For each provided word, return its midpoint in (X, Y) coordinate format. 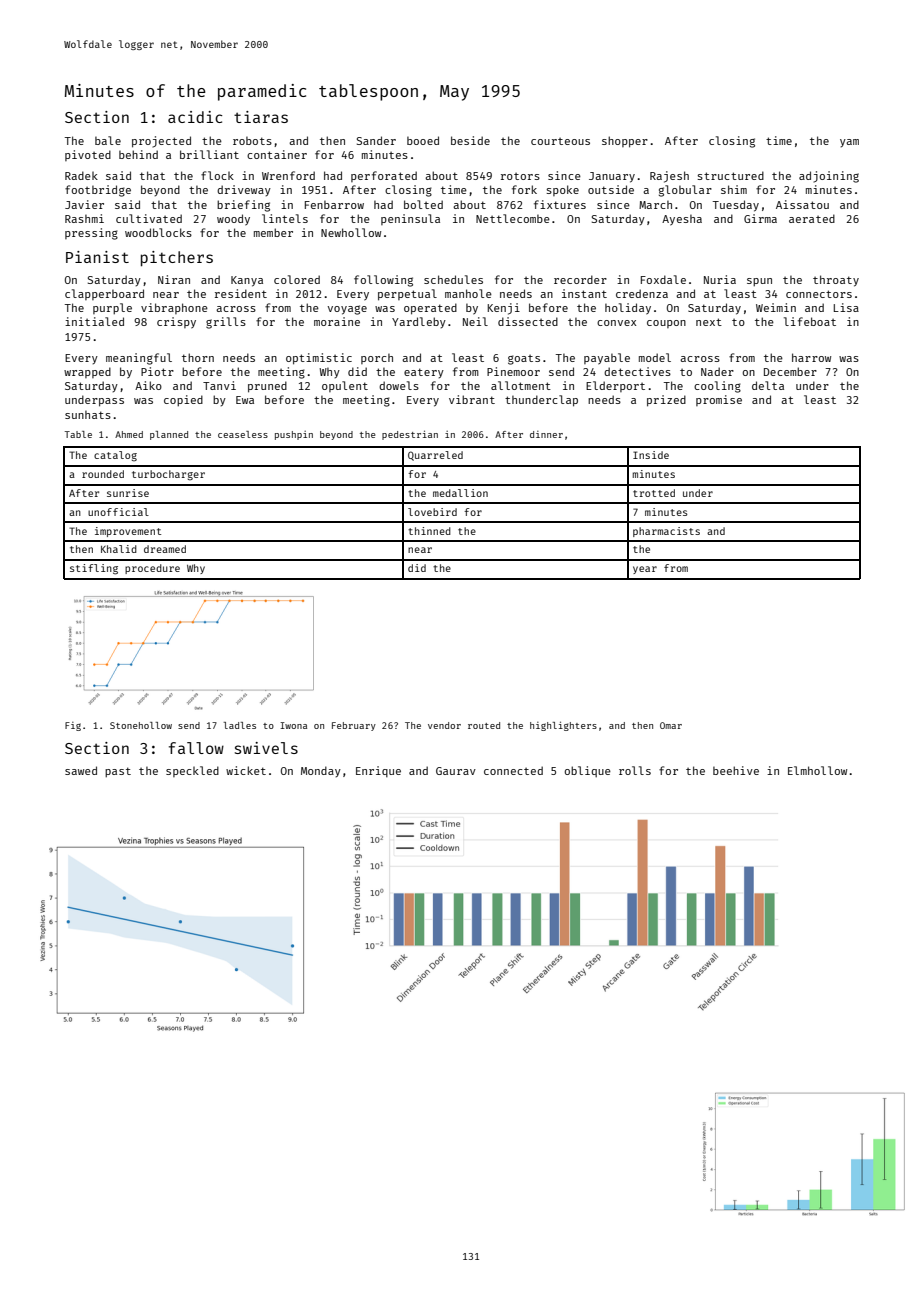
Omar (671, 725)
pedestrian (410, 435)
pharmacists (666, 532)
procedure (152, 569)
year (645, 570)
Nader (717, 371)
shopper (625, 142)
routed (484, 725)
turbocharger (168, 475)
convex (616, 323)
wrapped (87, 372)
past (118, 772)
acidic (195, 117)
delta (768, 385)
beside (470, 140)
